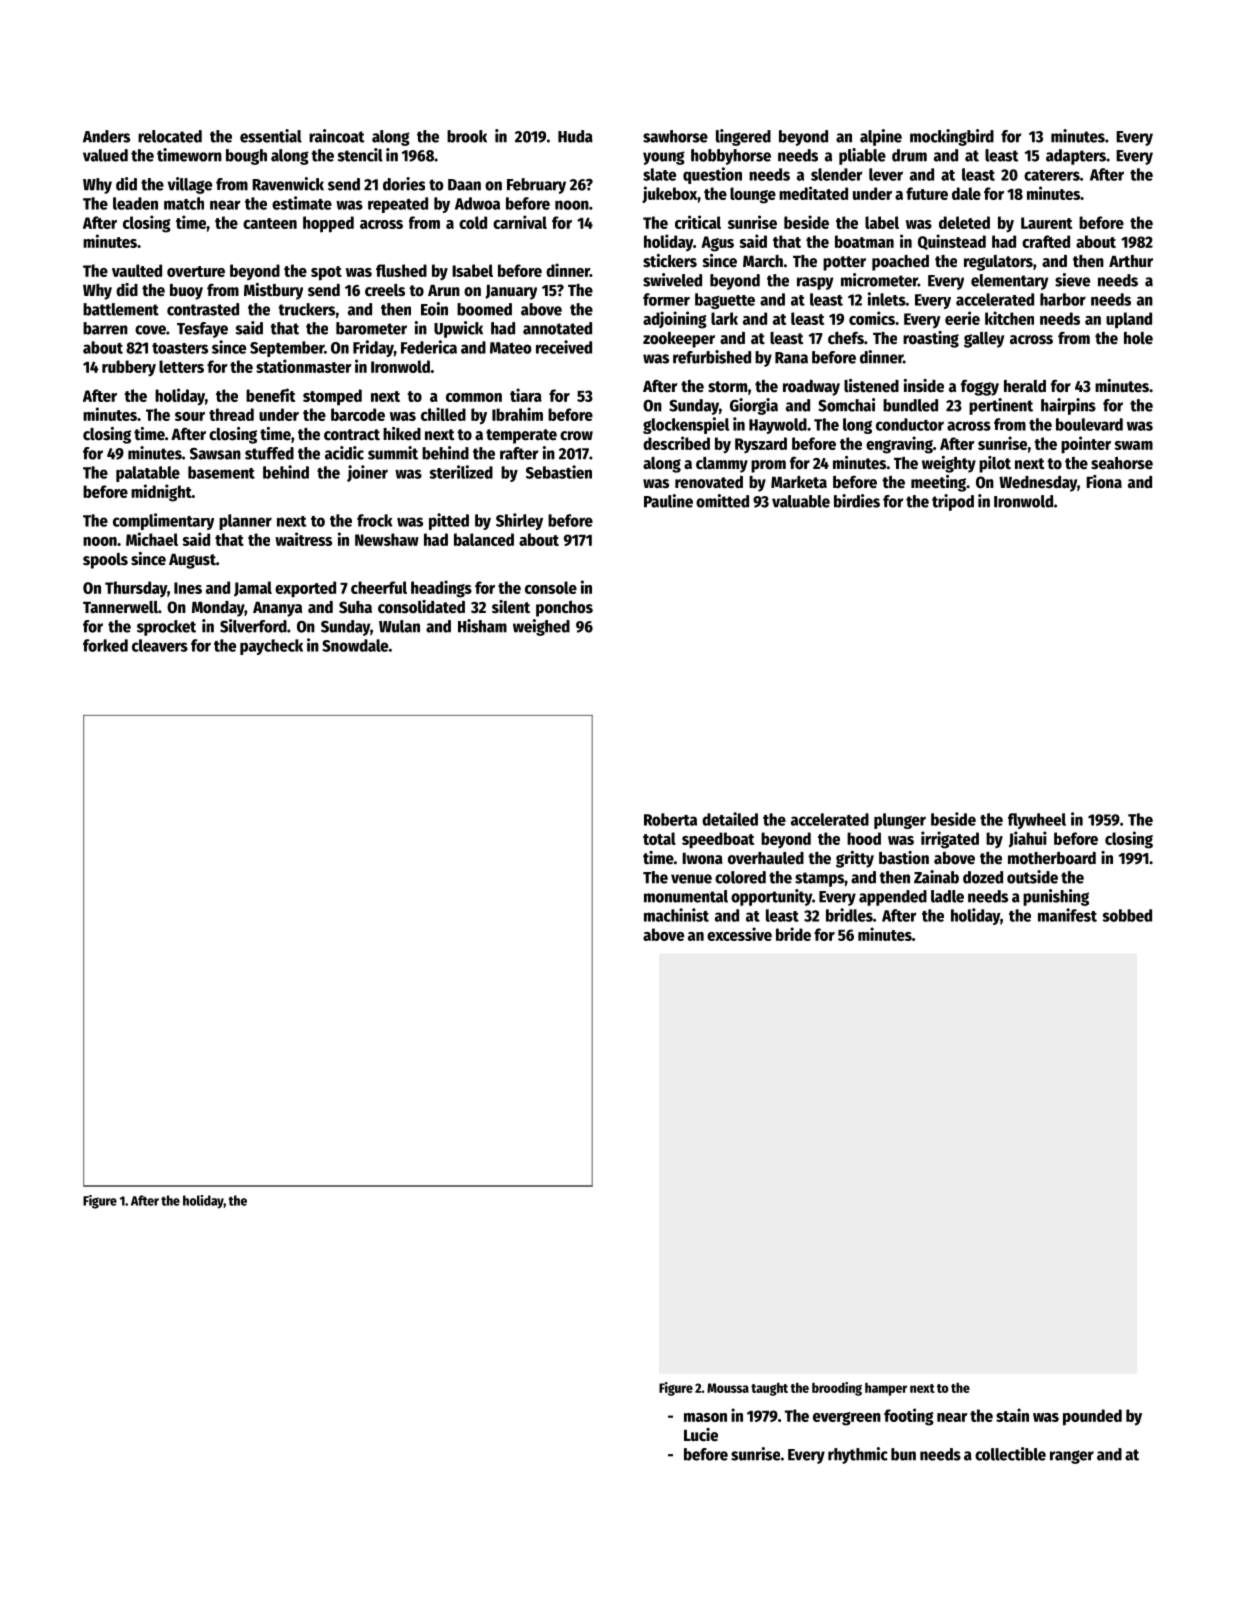 The width and height of the page is (1236, 1599). I want to click on total, so click(659, 838).
